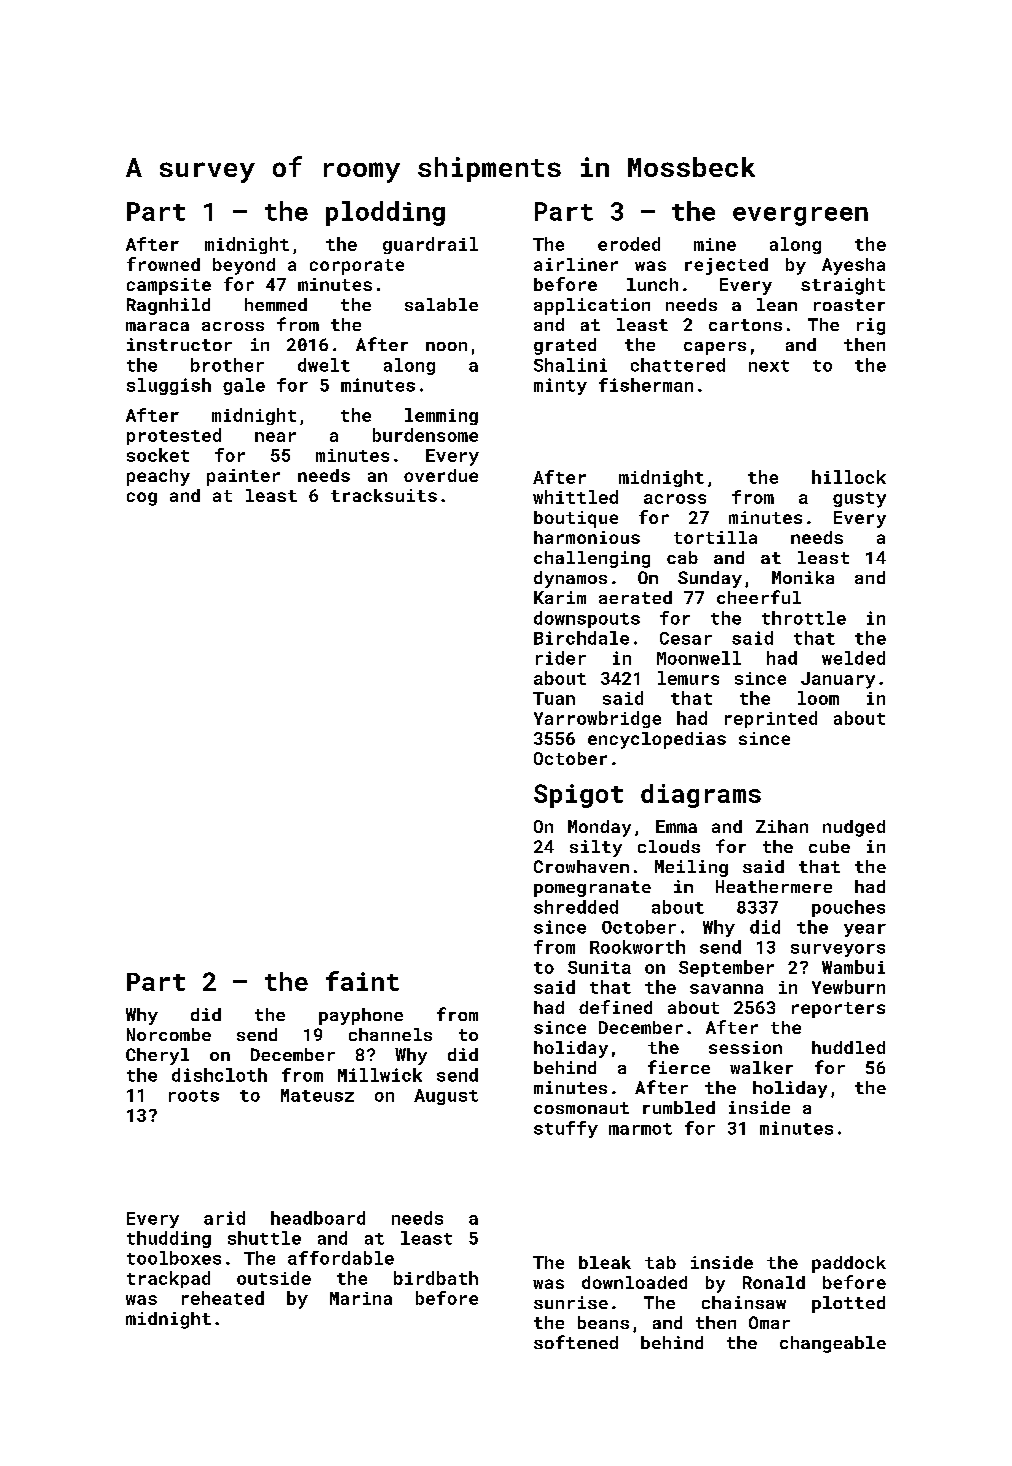 The image size is (1012, 1466). Describe the element at coordinates (223, 1298) in the screenshot. I see `reheated` at that location.
